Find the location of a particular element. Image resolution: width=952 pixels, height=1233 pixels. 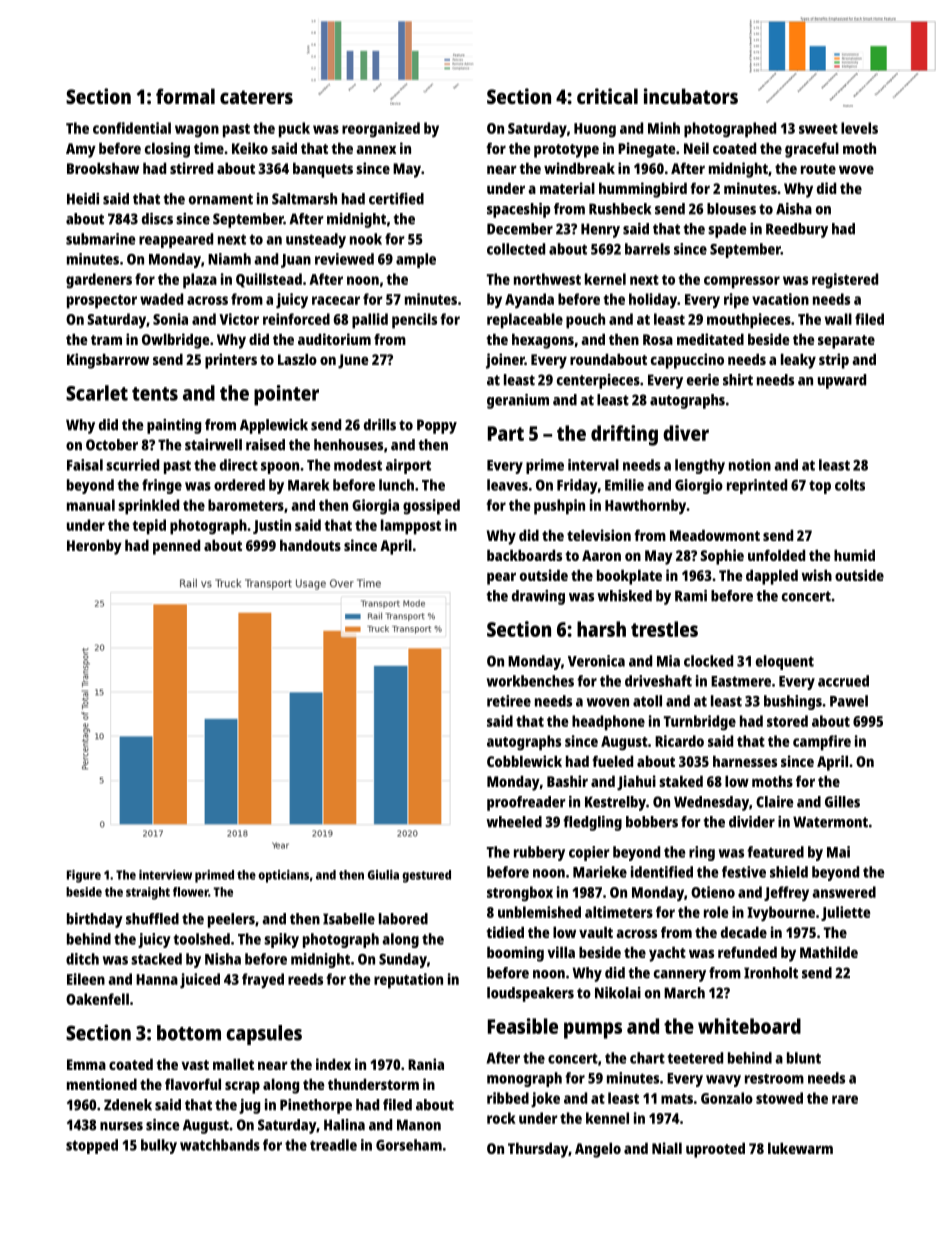

lukewarm is located at coordinates (800, 1148).
